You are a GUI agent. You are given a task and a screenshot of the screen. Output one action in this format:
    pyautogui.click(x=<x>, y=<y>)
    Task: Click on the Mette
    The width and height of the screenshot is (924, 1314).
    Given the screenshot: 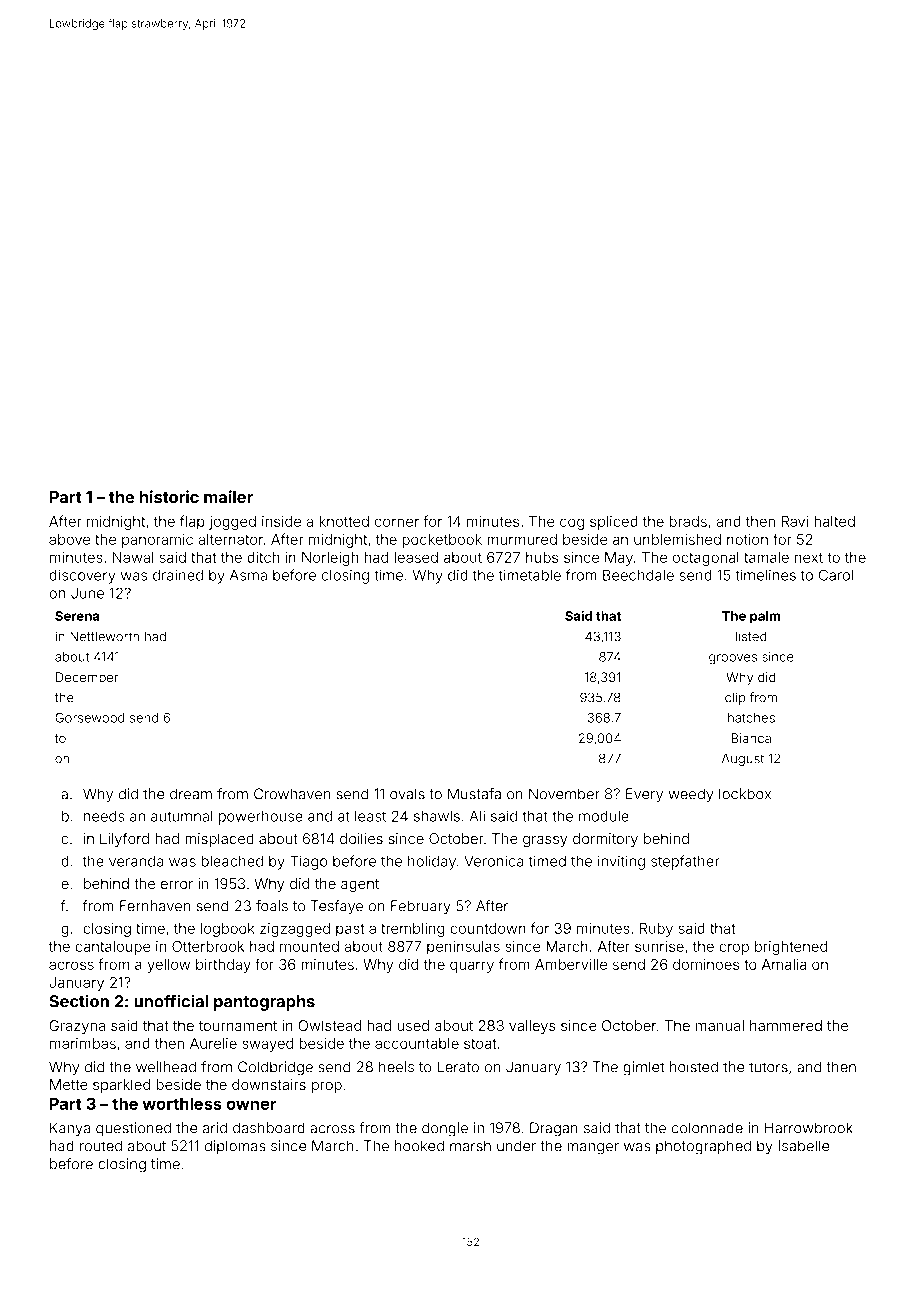 What is the action you would take?
    pyautogui.click(x=69, y=1084)
